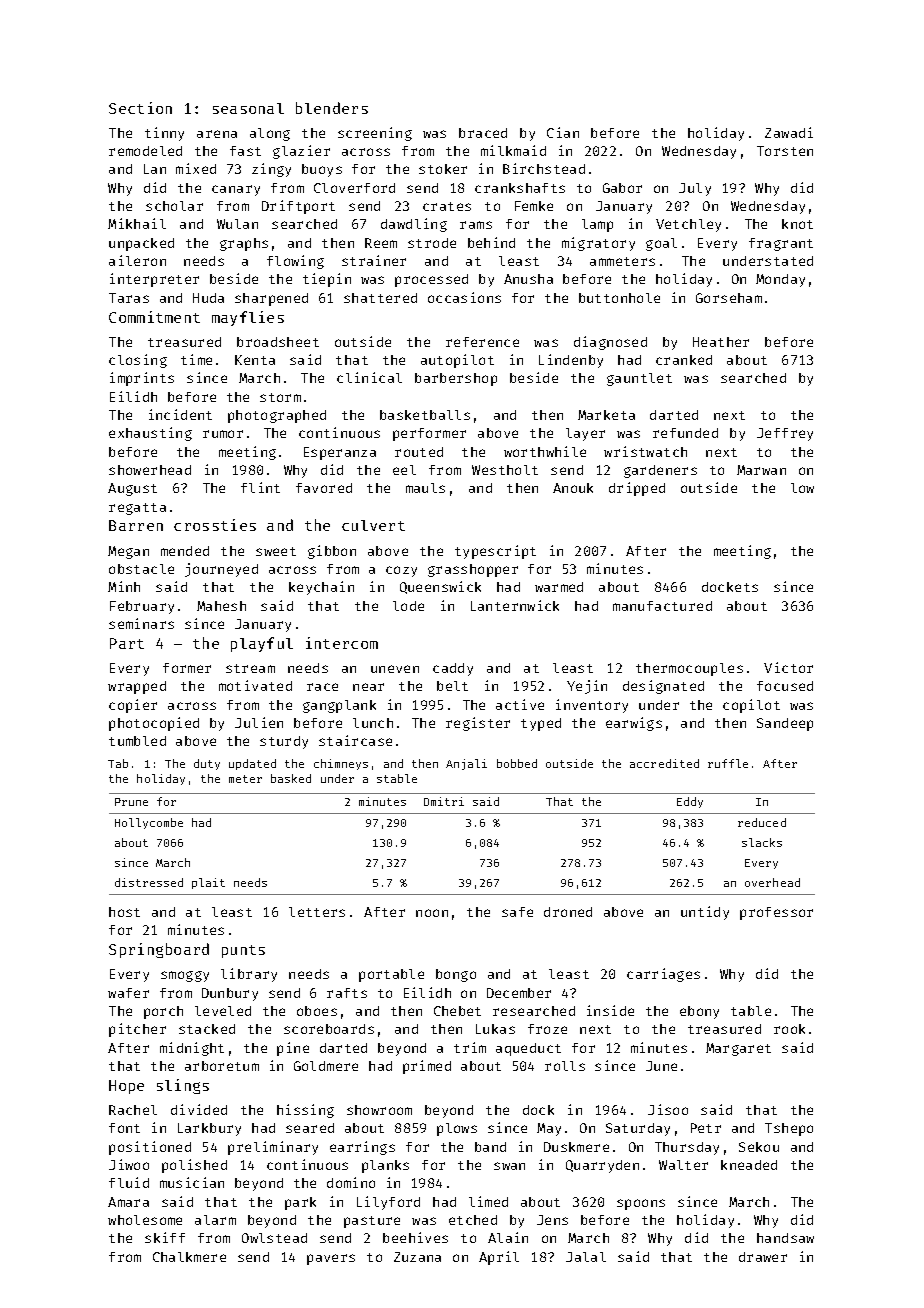  What do you see at coordinates (534, 206) in the document?
I see `Femke` at bounding box center [534, 206].
